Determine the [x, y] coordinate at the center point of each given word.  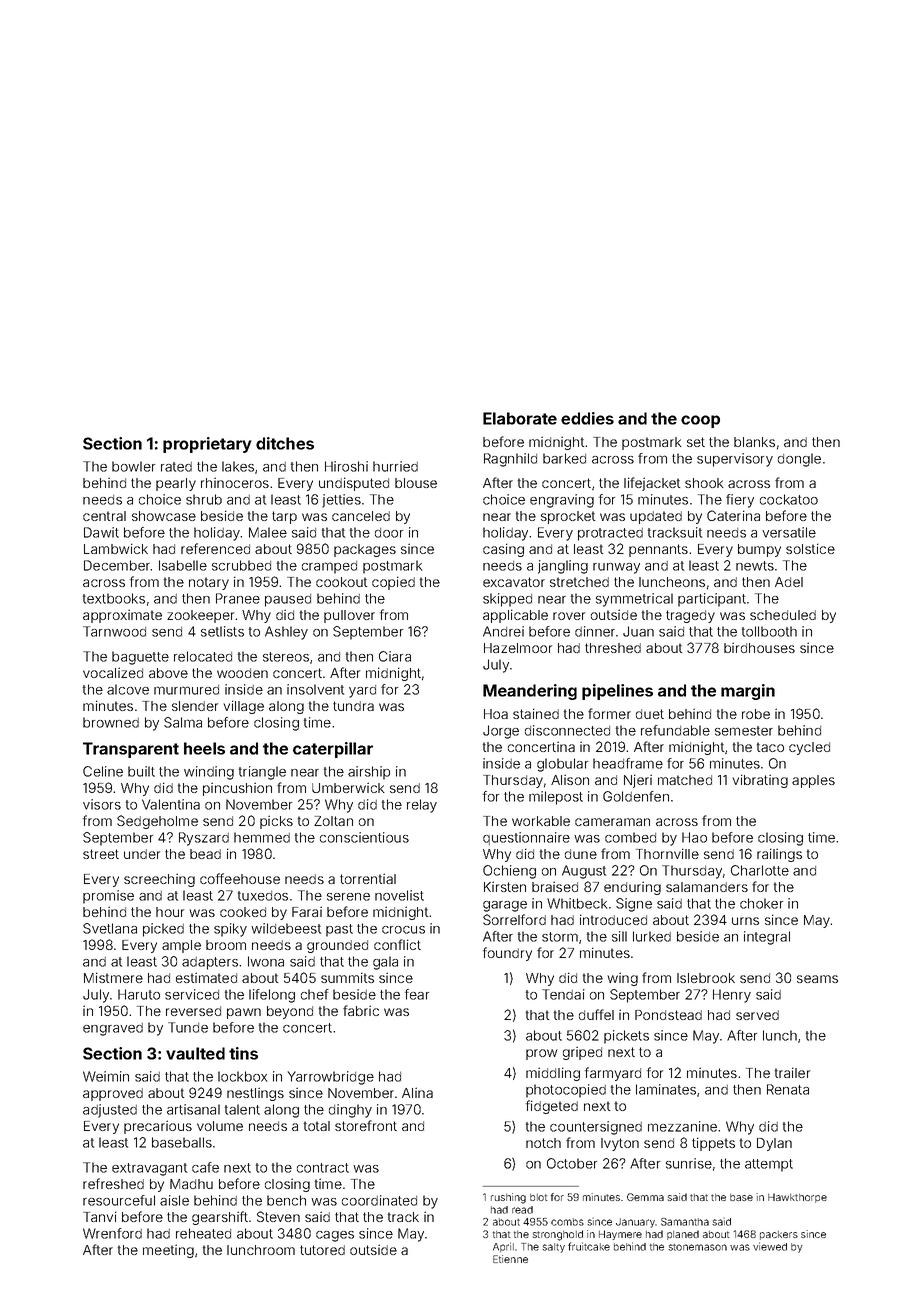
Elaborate [520, 418]
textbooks [114, 598]
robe [756, 714]
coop [700, 421]
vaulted [195, 1053]
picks [276, 822]
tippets [713, 1144]
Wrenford [112, 1233]
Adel [789, 582]
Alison [570, 779]
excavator [514, 582]
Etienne [510, 1259]
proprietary [207, 445]
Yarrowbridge [331, 1078]
